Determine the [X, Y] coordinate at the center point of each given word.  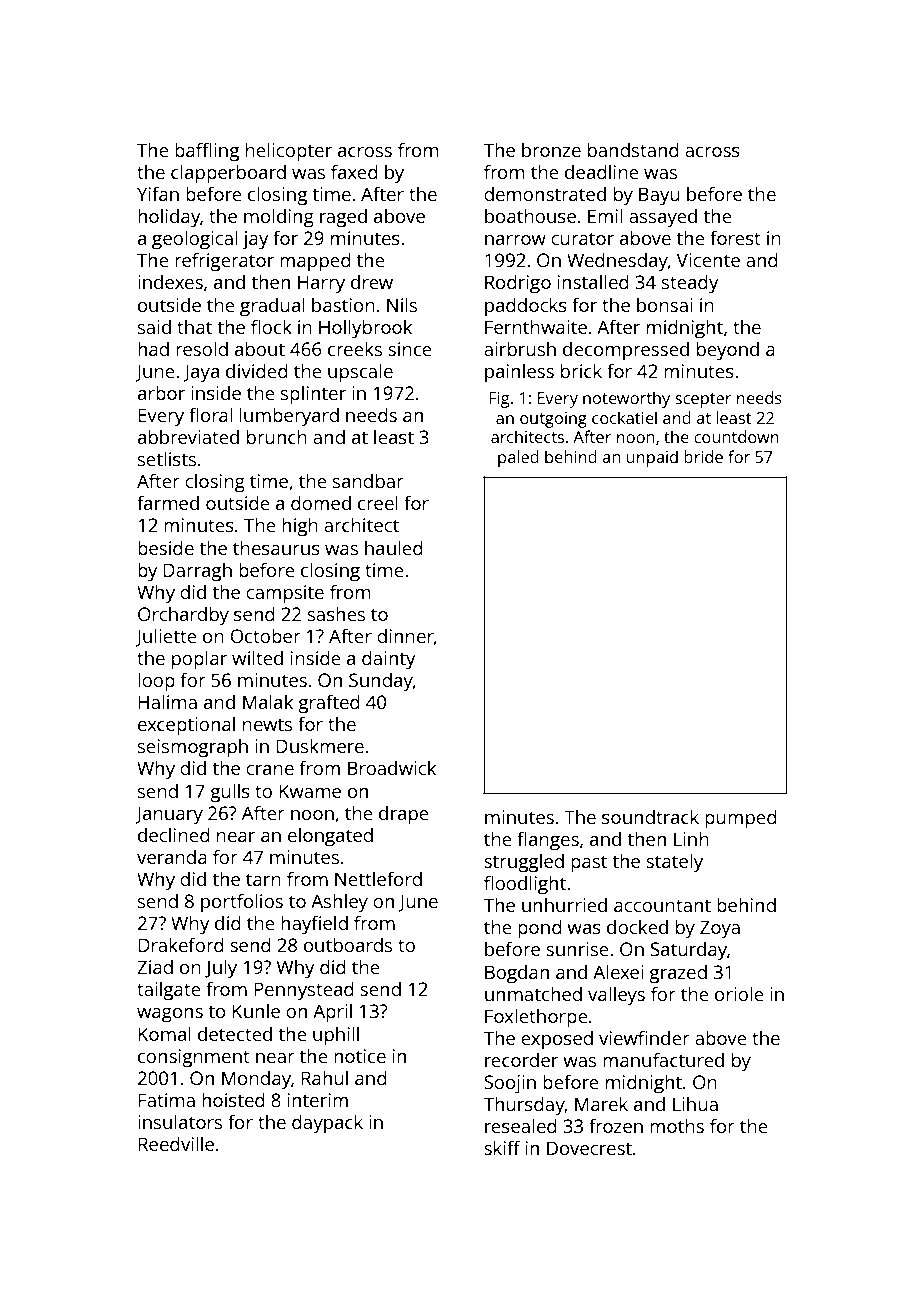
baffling [207, 152]
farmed [168, 502]
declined [174, 834]
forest [735, 237]
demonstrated [545, 193]
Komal [164, 1033]
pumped [741, 819]
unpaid [652, 458]
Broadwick [392, 767]
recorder [521, 1059]
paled [518, 458]
